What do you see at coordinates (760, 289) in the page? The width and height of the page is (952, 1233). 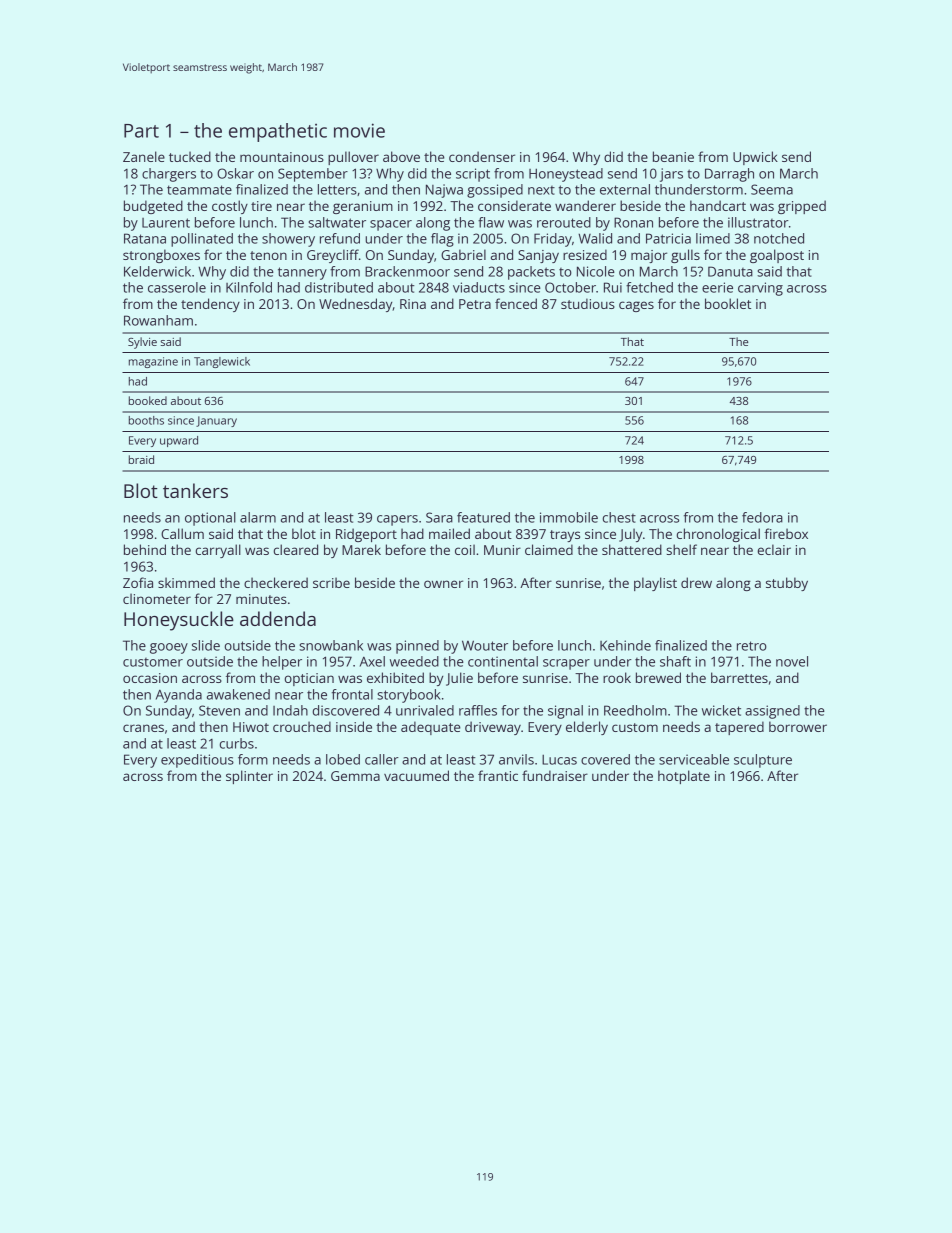 I see `carving` at bounding box center [760, 289].
